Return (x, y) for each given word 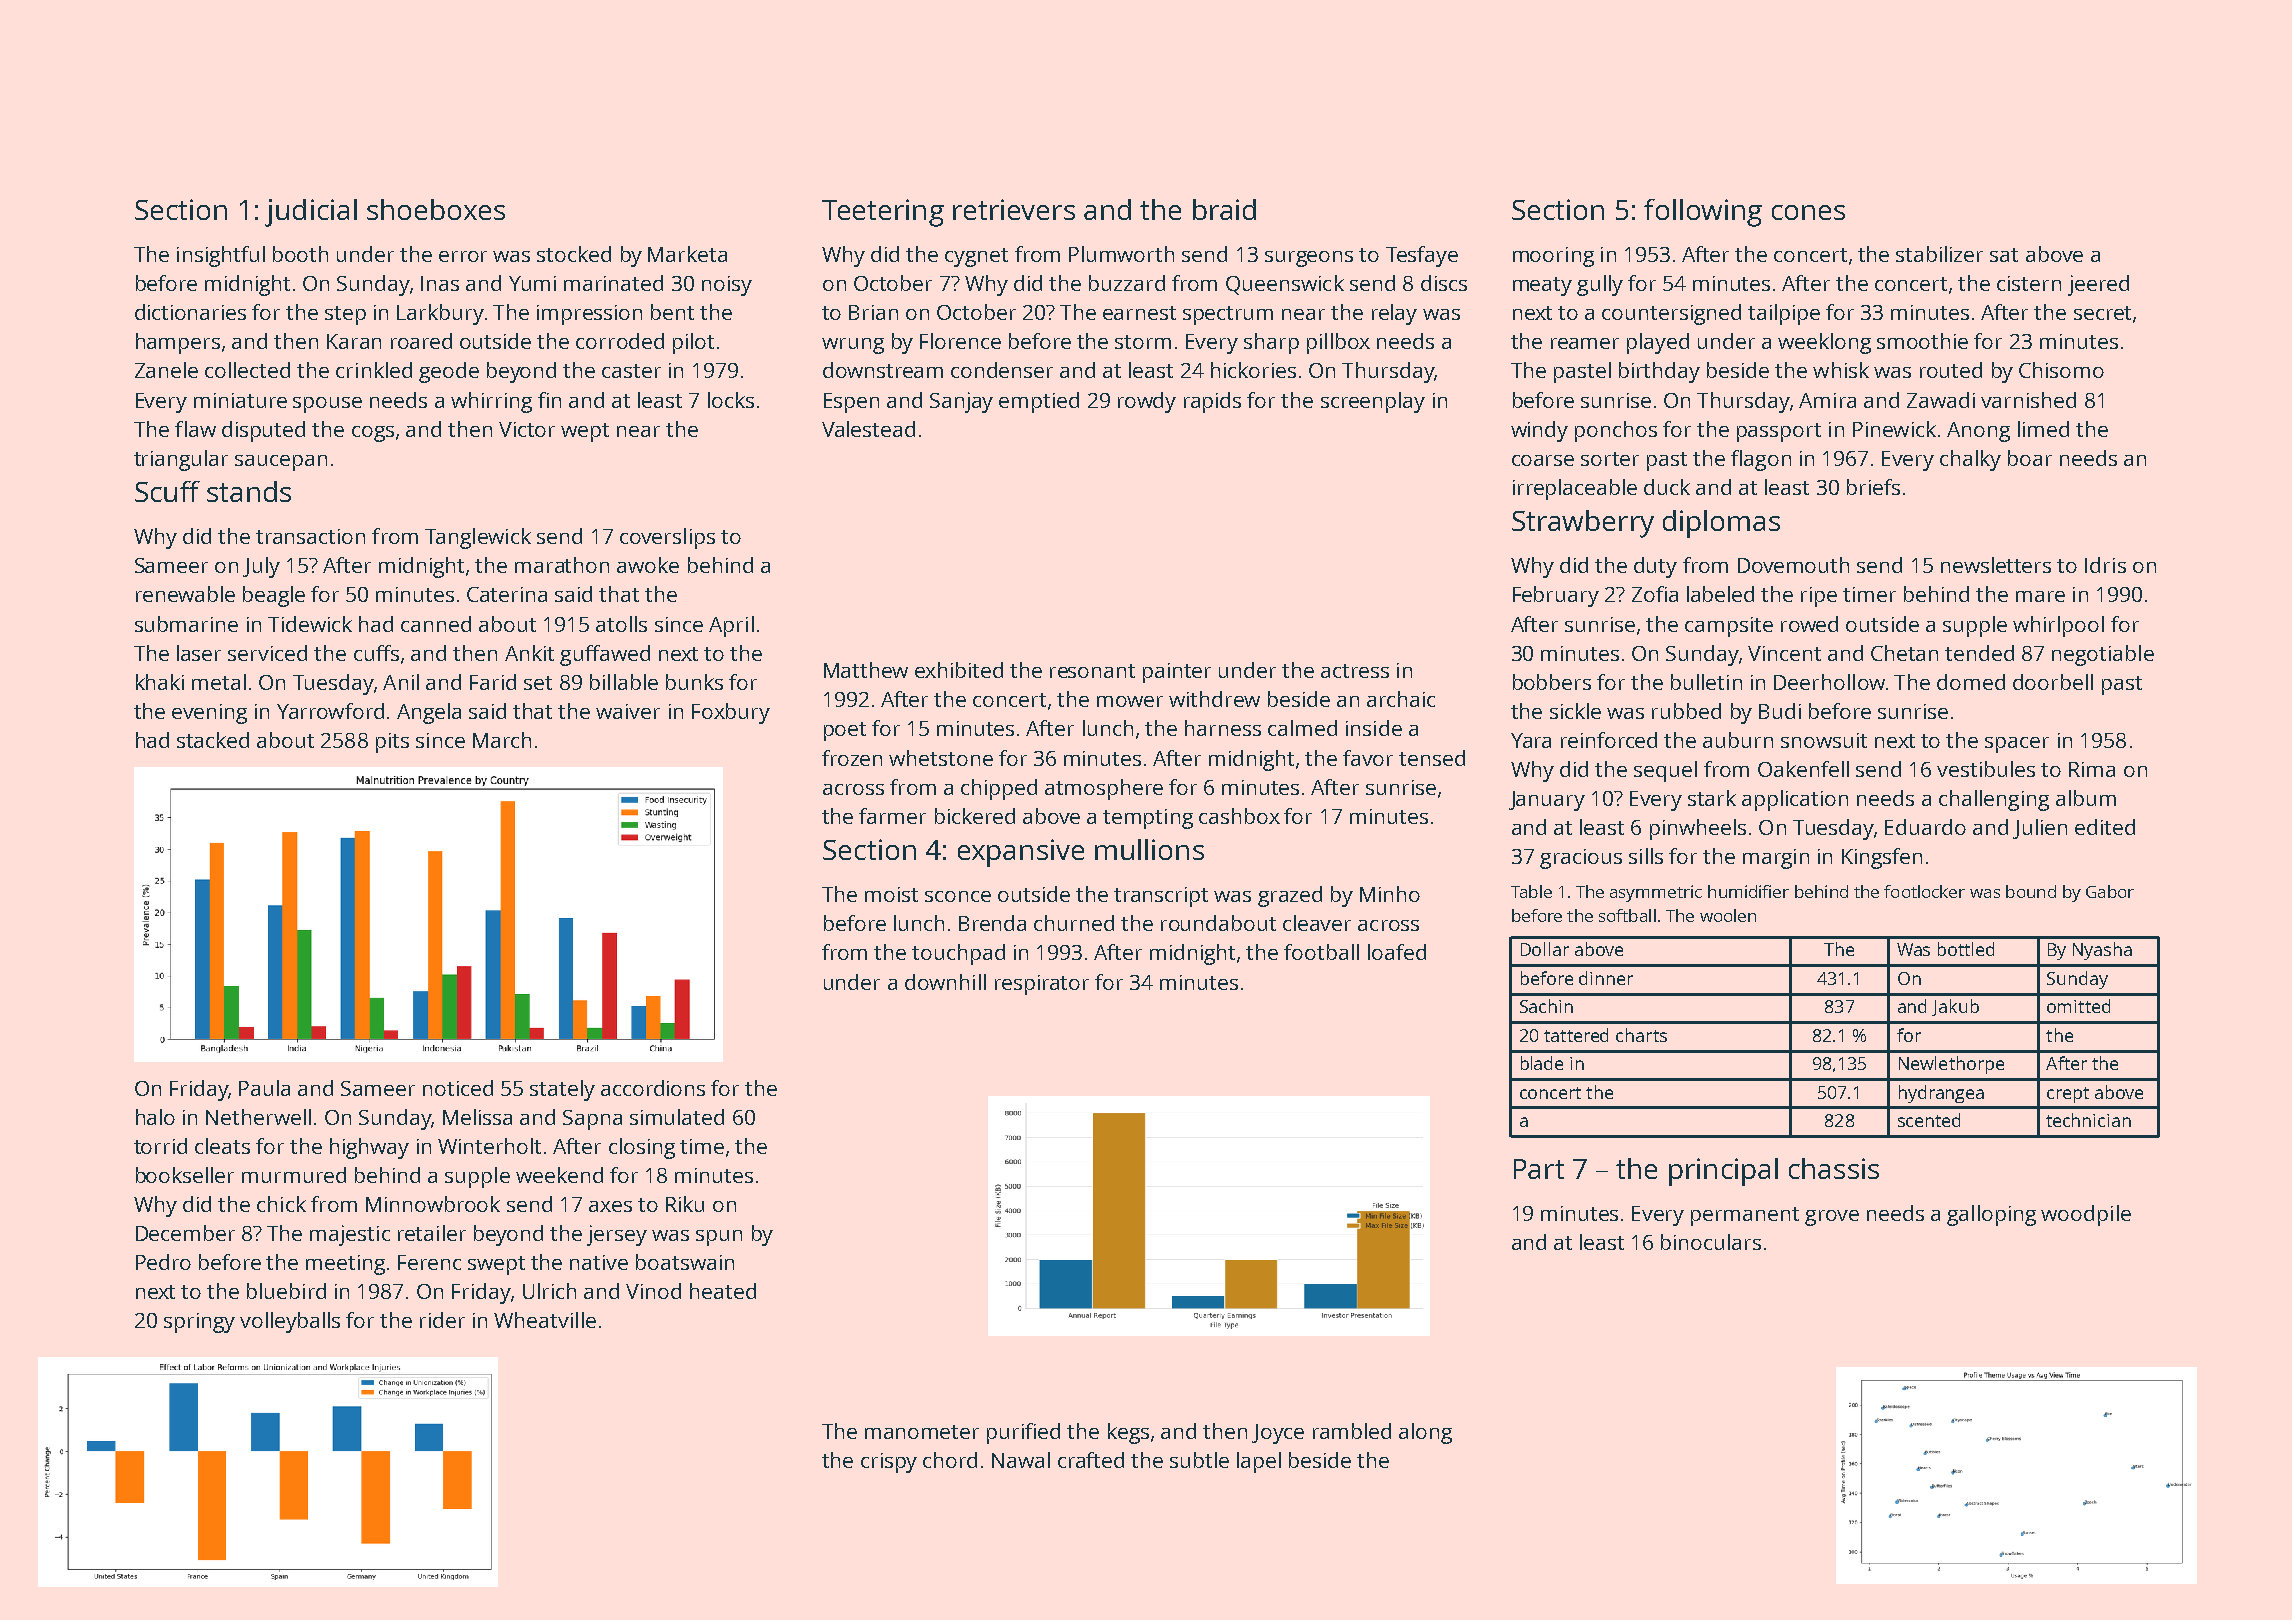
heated (723, 1291)
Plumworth (1121, 254)
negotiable (2103, 655)
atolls (621, 624)
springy (199, 1323)
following (1703, 213)
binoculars (1711, 1242)
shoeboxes (436, 209)
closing (642, 1148)
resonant (1092, 671)
